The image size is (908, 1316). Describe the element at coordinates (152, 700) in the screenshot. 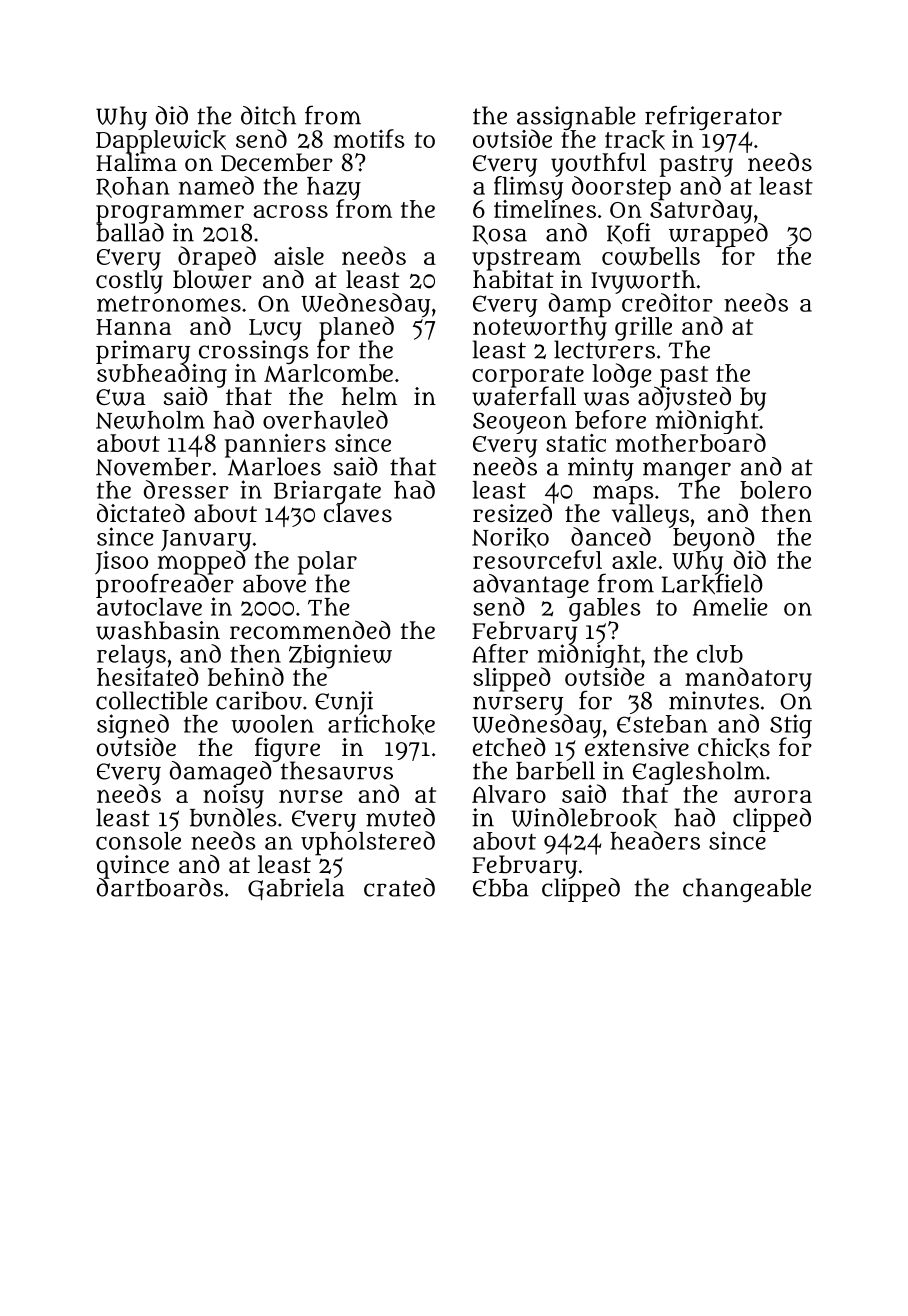

I see `collectible` at that location.
